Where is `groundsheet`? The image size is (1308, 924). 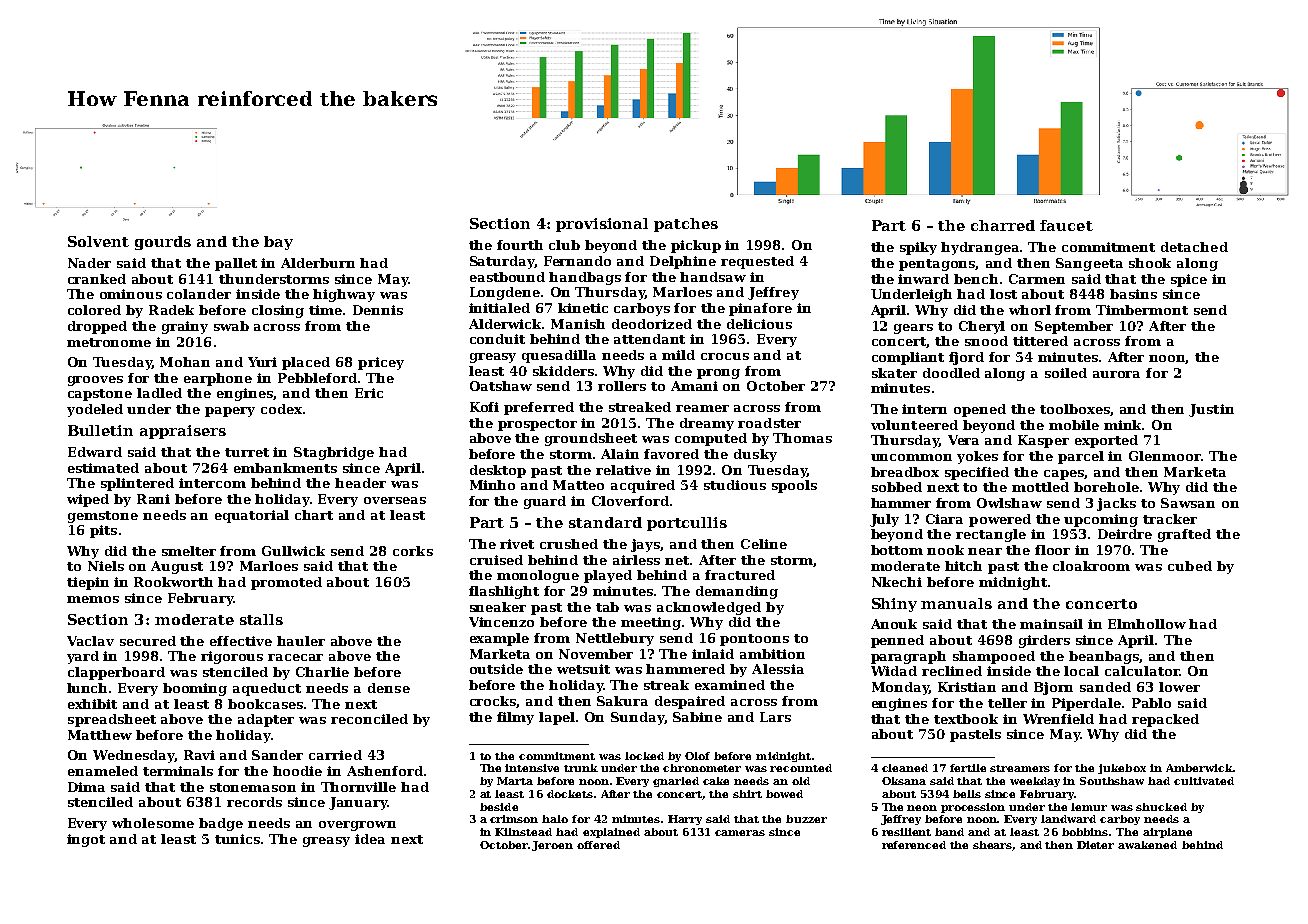 groundsheet is located at coordinates (591, 439).
